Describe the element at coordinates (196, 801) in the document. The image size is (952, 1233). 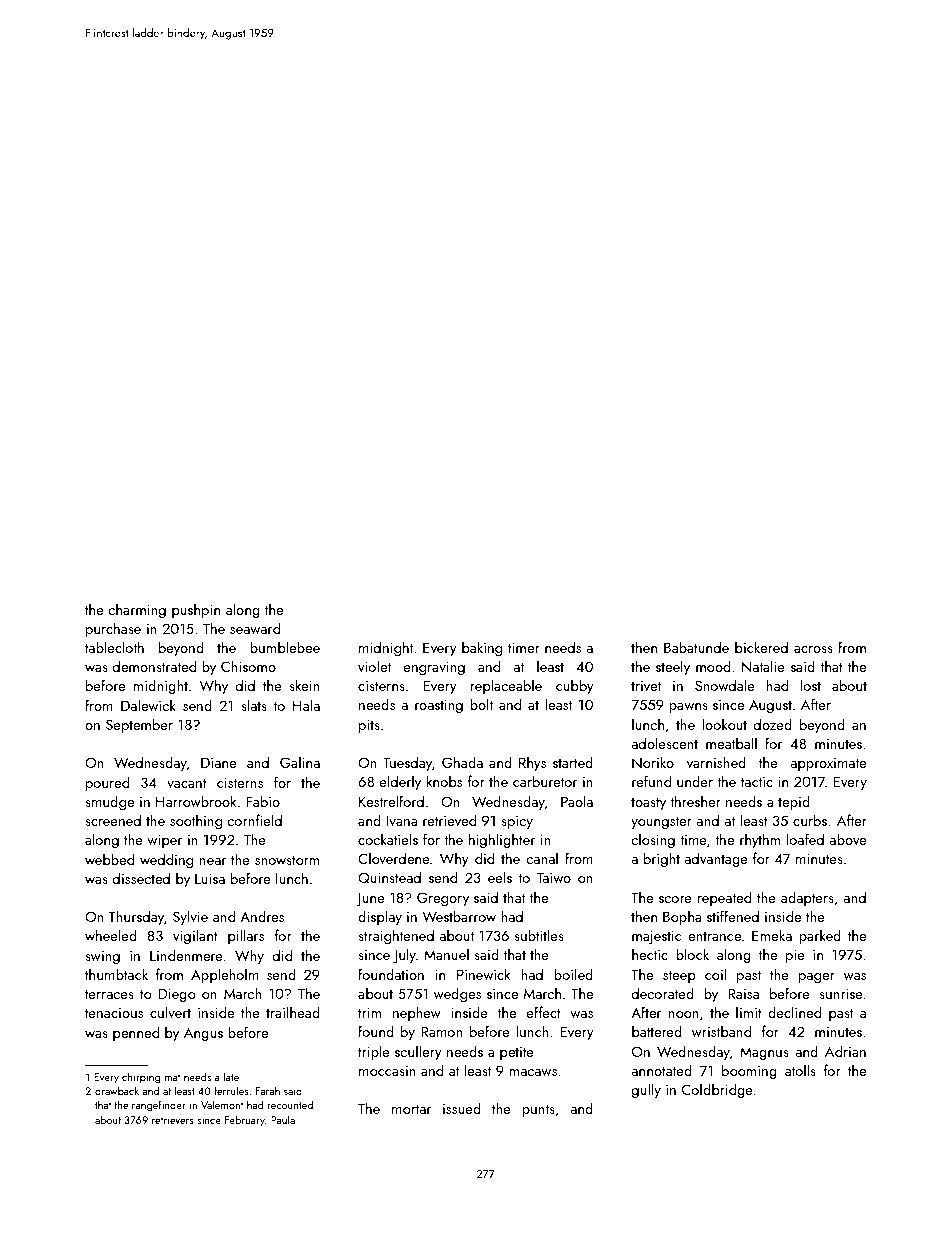
I see `Harrowbrook` at that location.
